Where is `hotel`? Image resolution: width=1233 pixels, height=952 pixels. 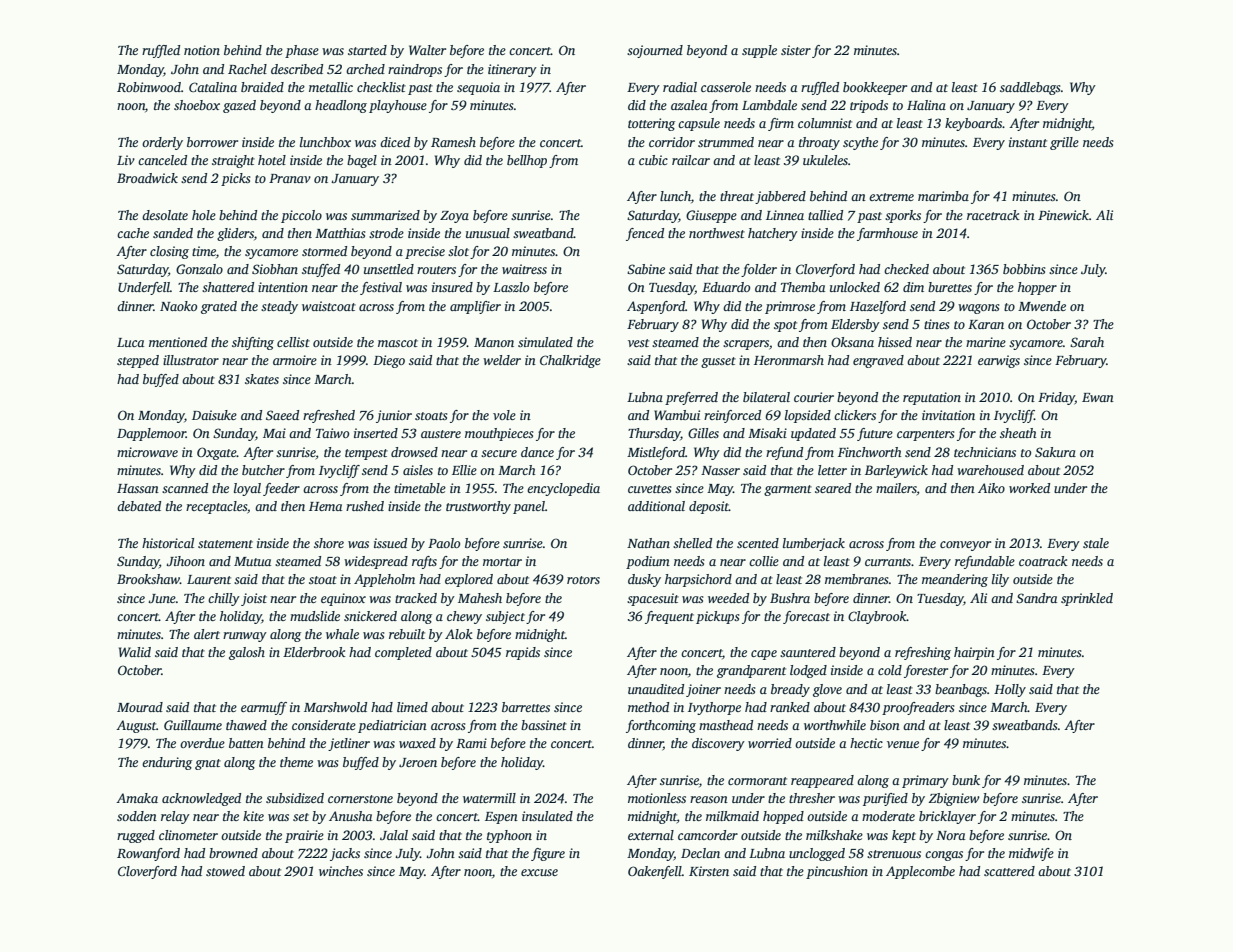
hotel is located at coordinates (272, 160).
